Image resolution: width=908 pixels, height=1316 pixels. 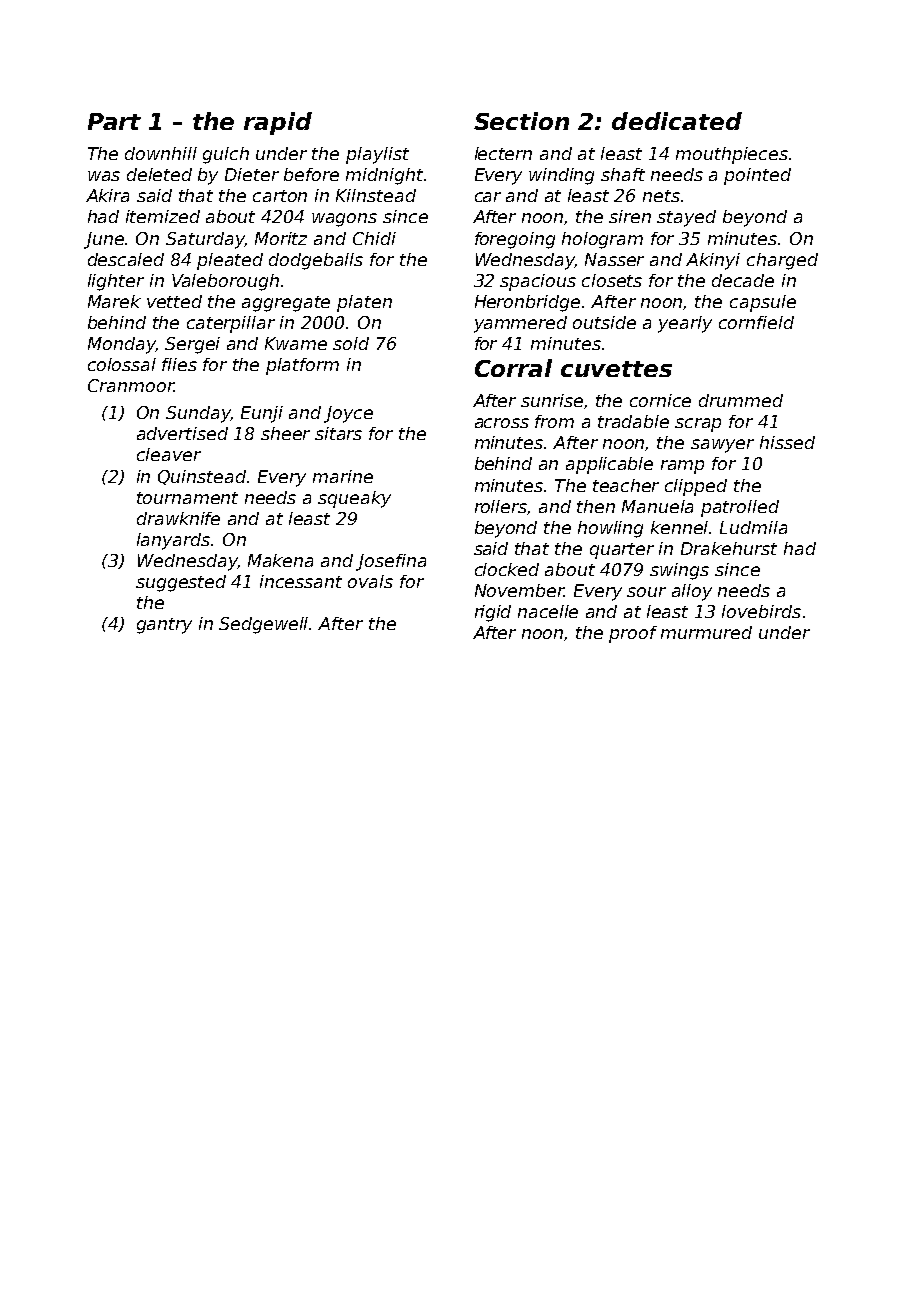 What do you see at coordinates (680, 527) in the page?
I see `kennel` at bounding box center [680, 527].
